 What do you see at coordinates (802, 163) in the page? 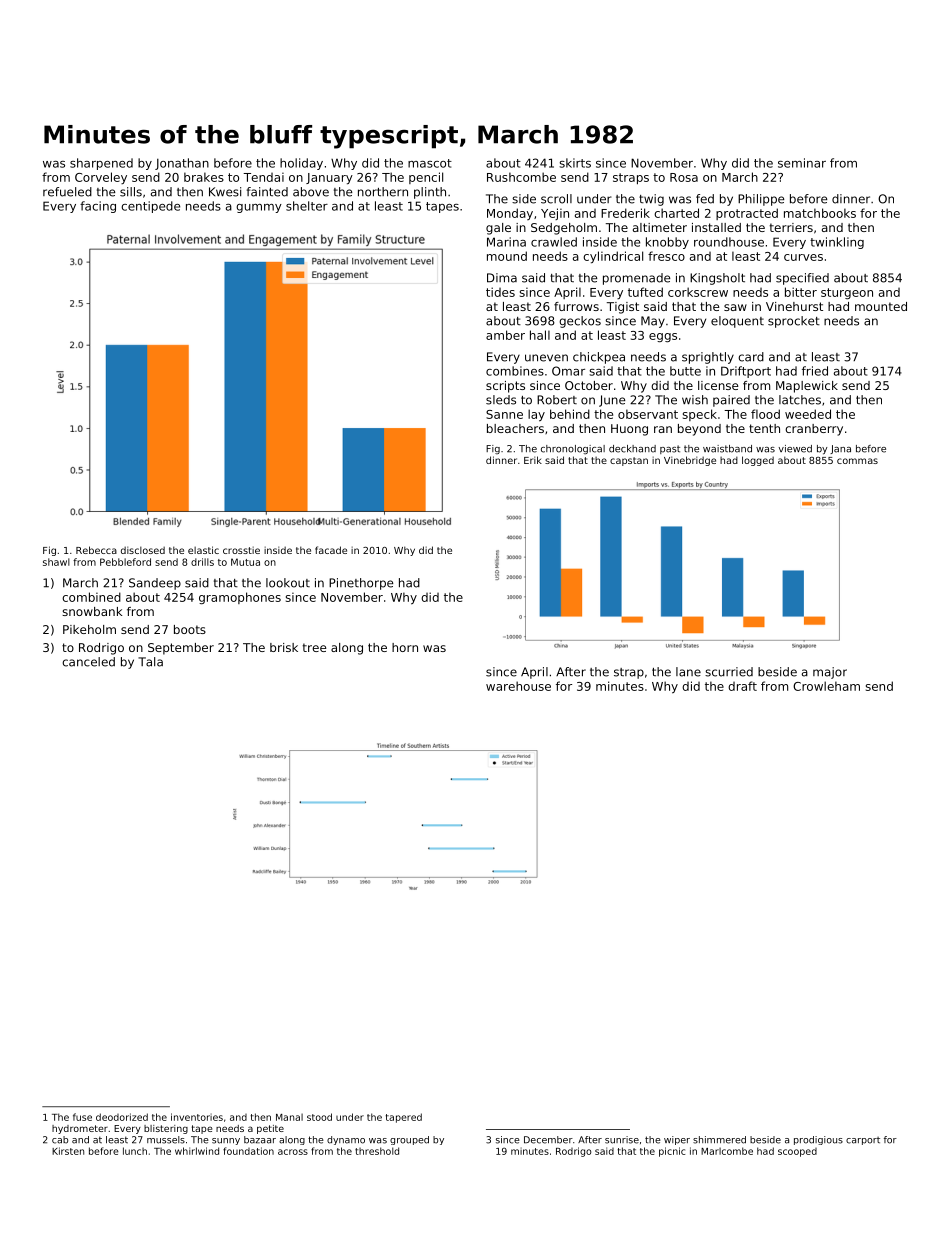
I see `seminar` at bounding box center [802, 163].
